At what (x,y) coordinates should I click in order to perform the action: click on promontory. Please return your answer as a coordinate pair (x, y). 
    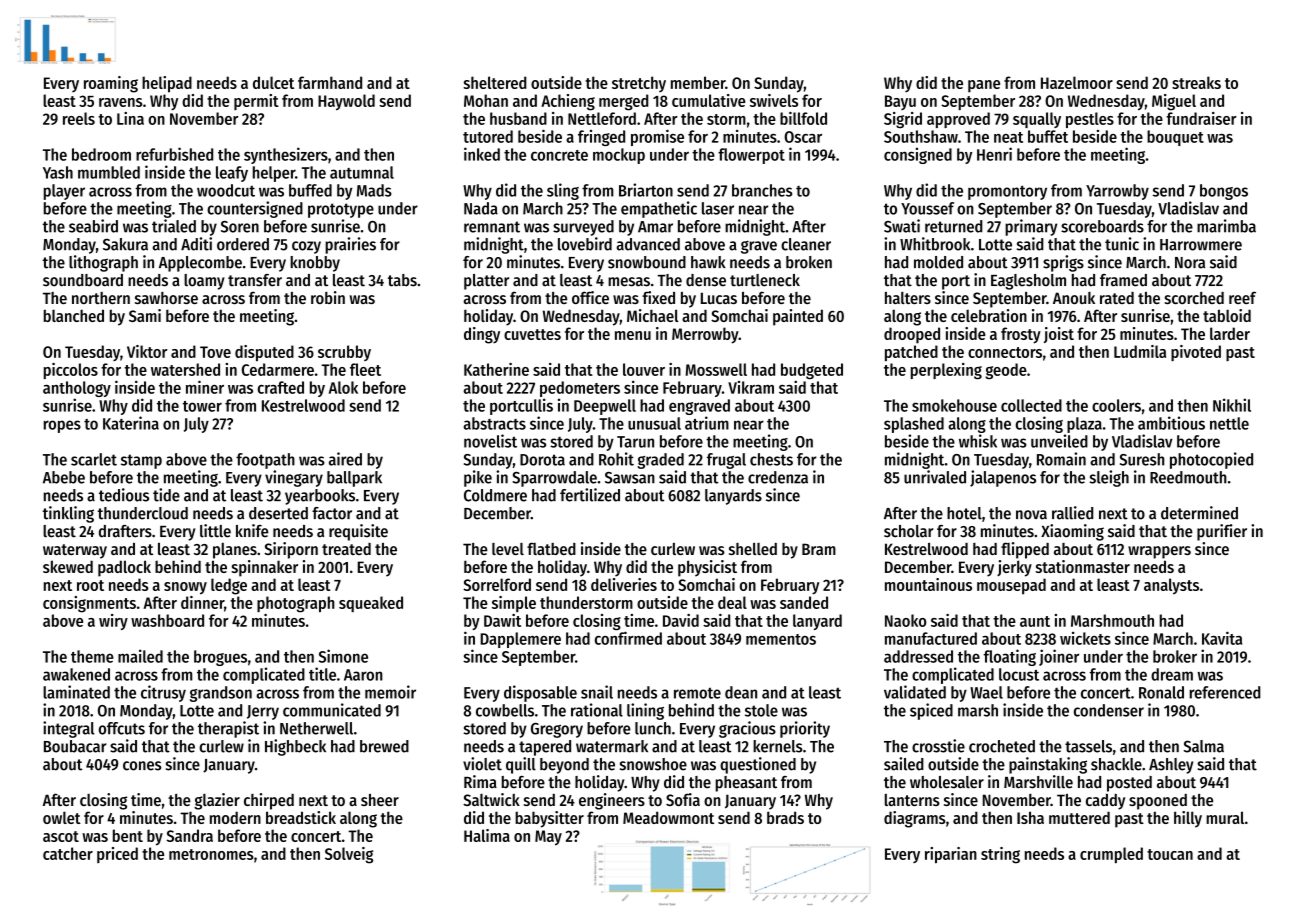
    Looking at the image, I should click on (1007, 192).
